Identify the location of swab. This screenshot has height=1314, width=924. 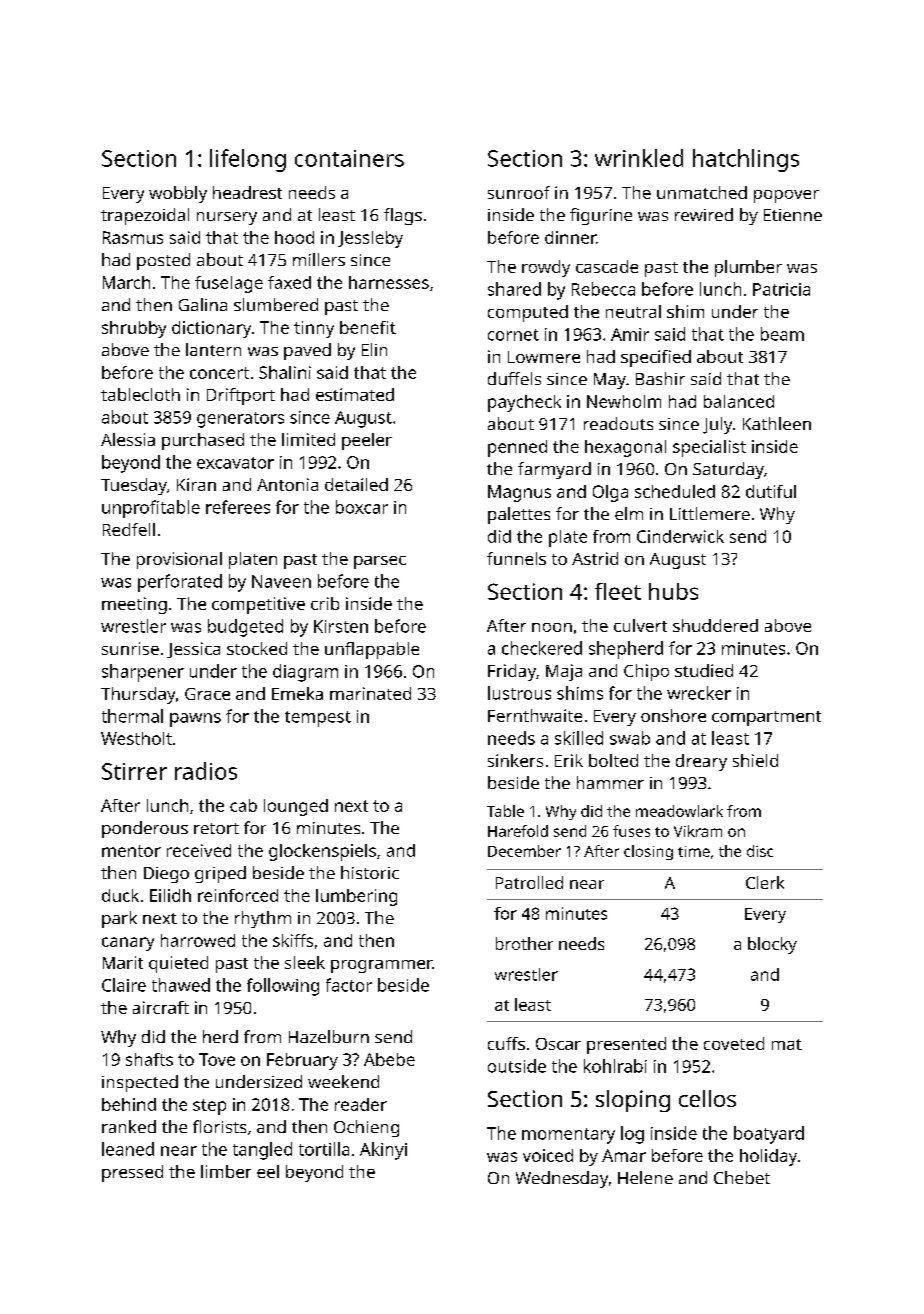
(630, 738).
